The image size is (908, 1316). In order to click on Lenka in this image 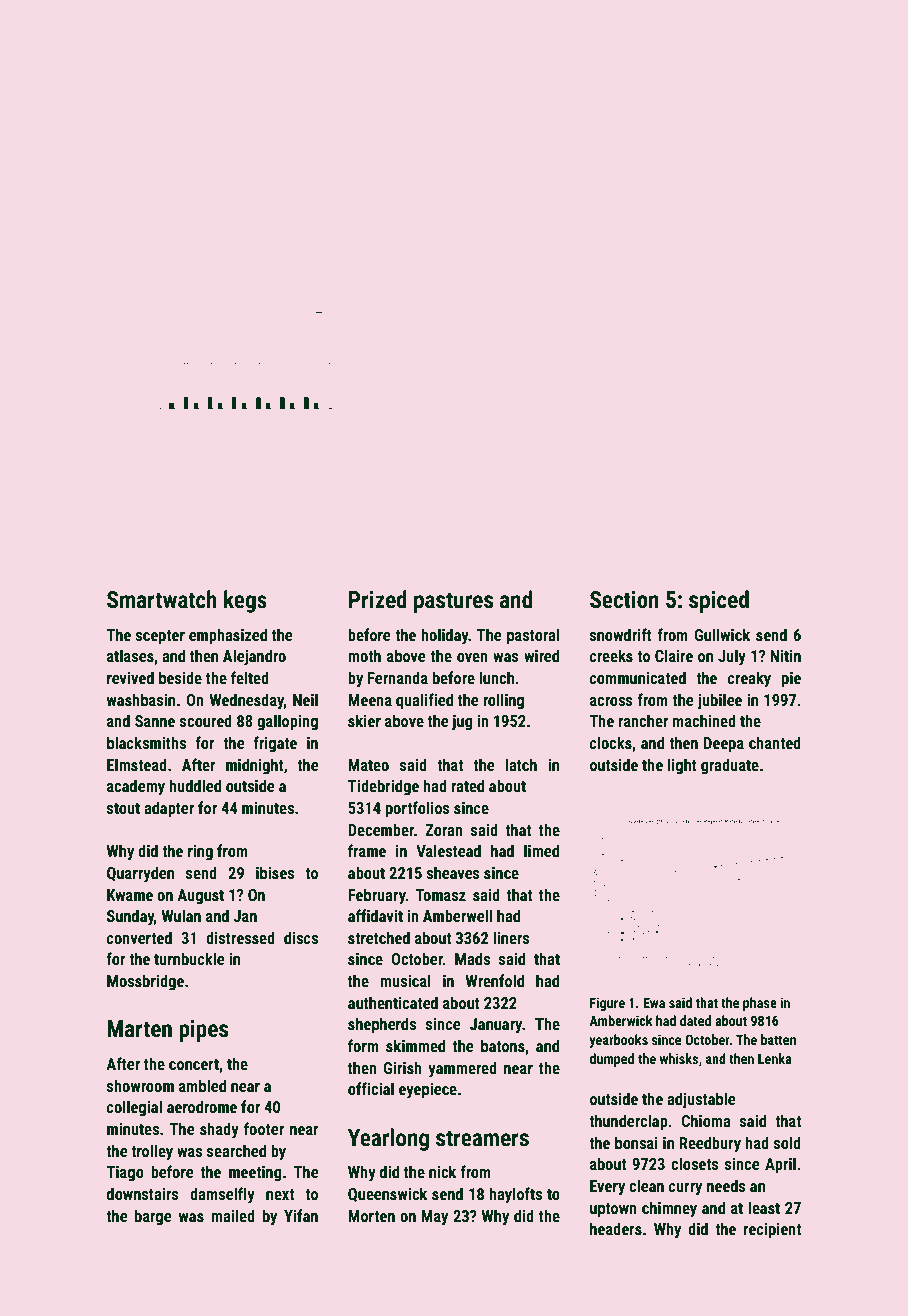, I will do `click(775, 1058)`.
